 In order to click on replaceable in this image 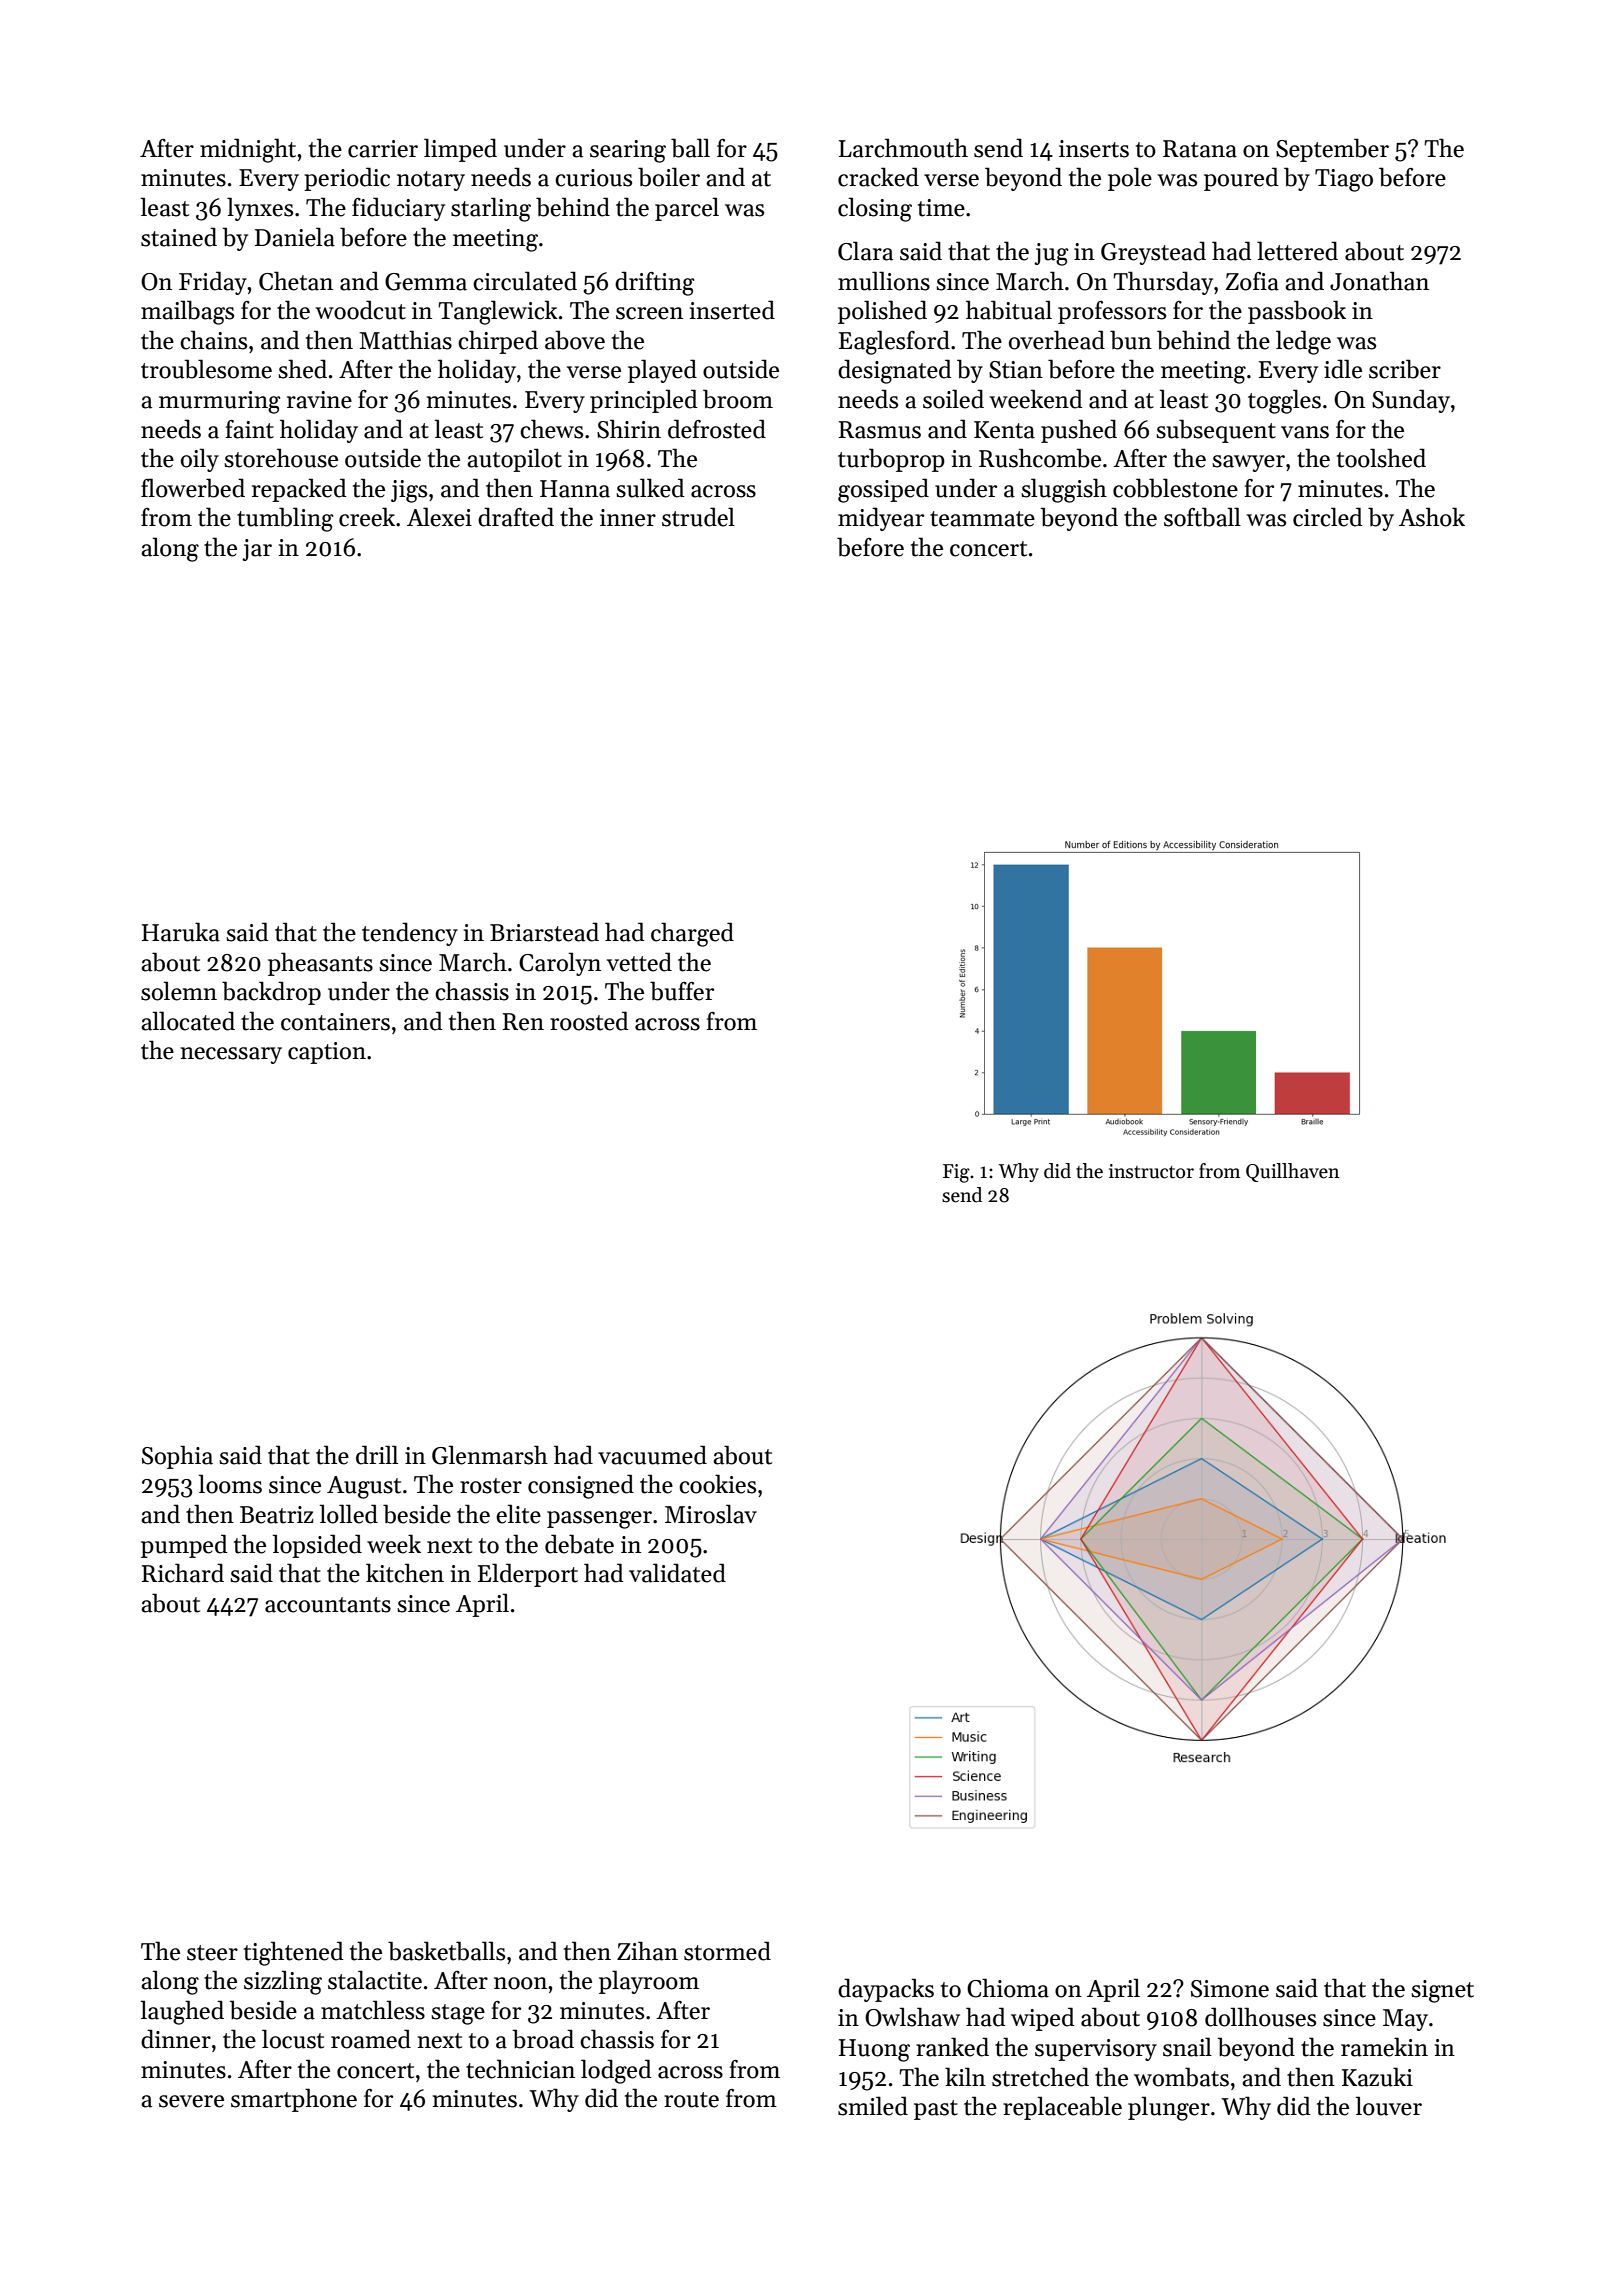, I will do `click(1062, 2108)`.
